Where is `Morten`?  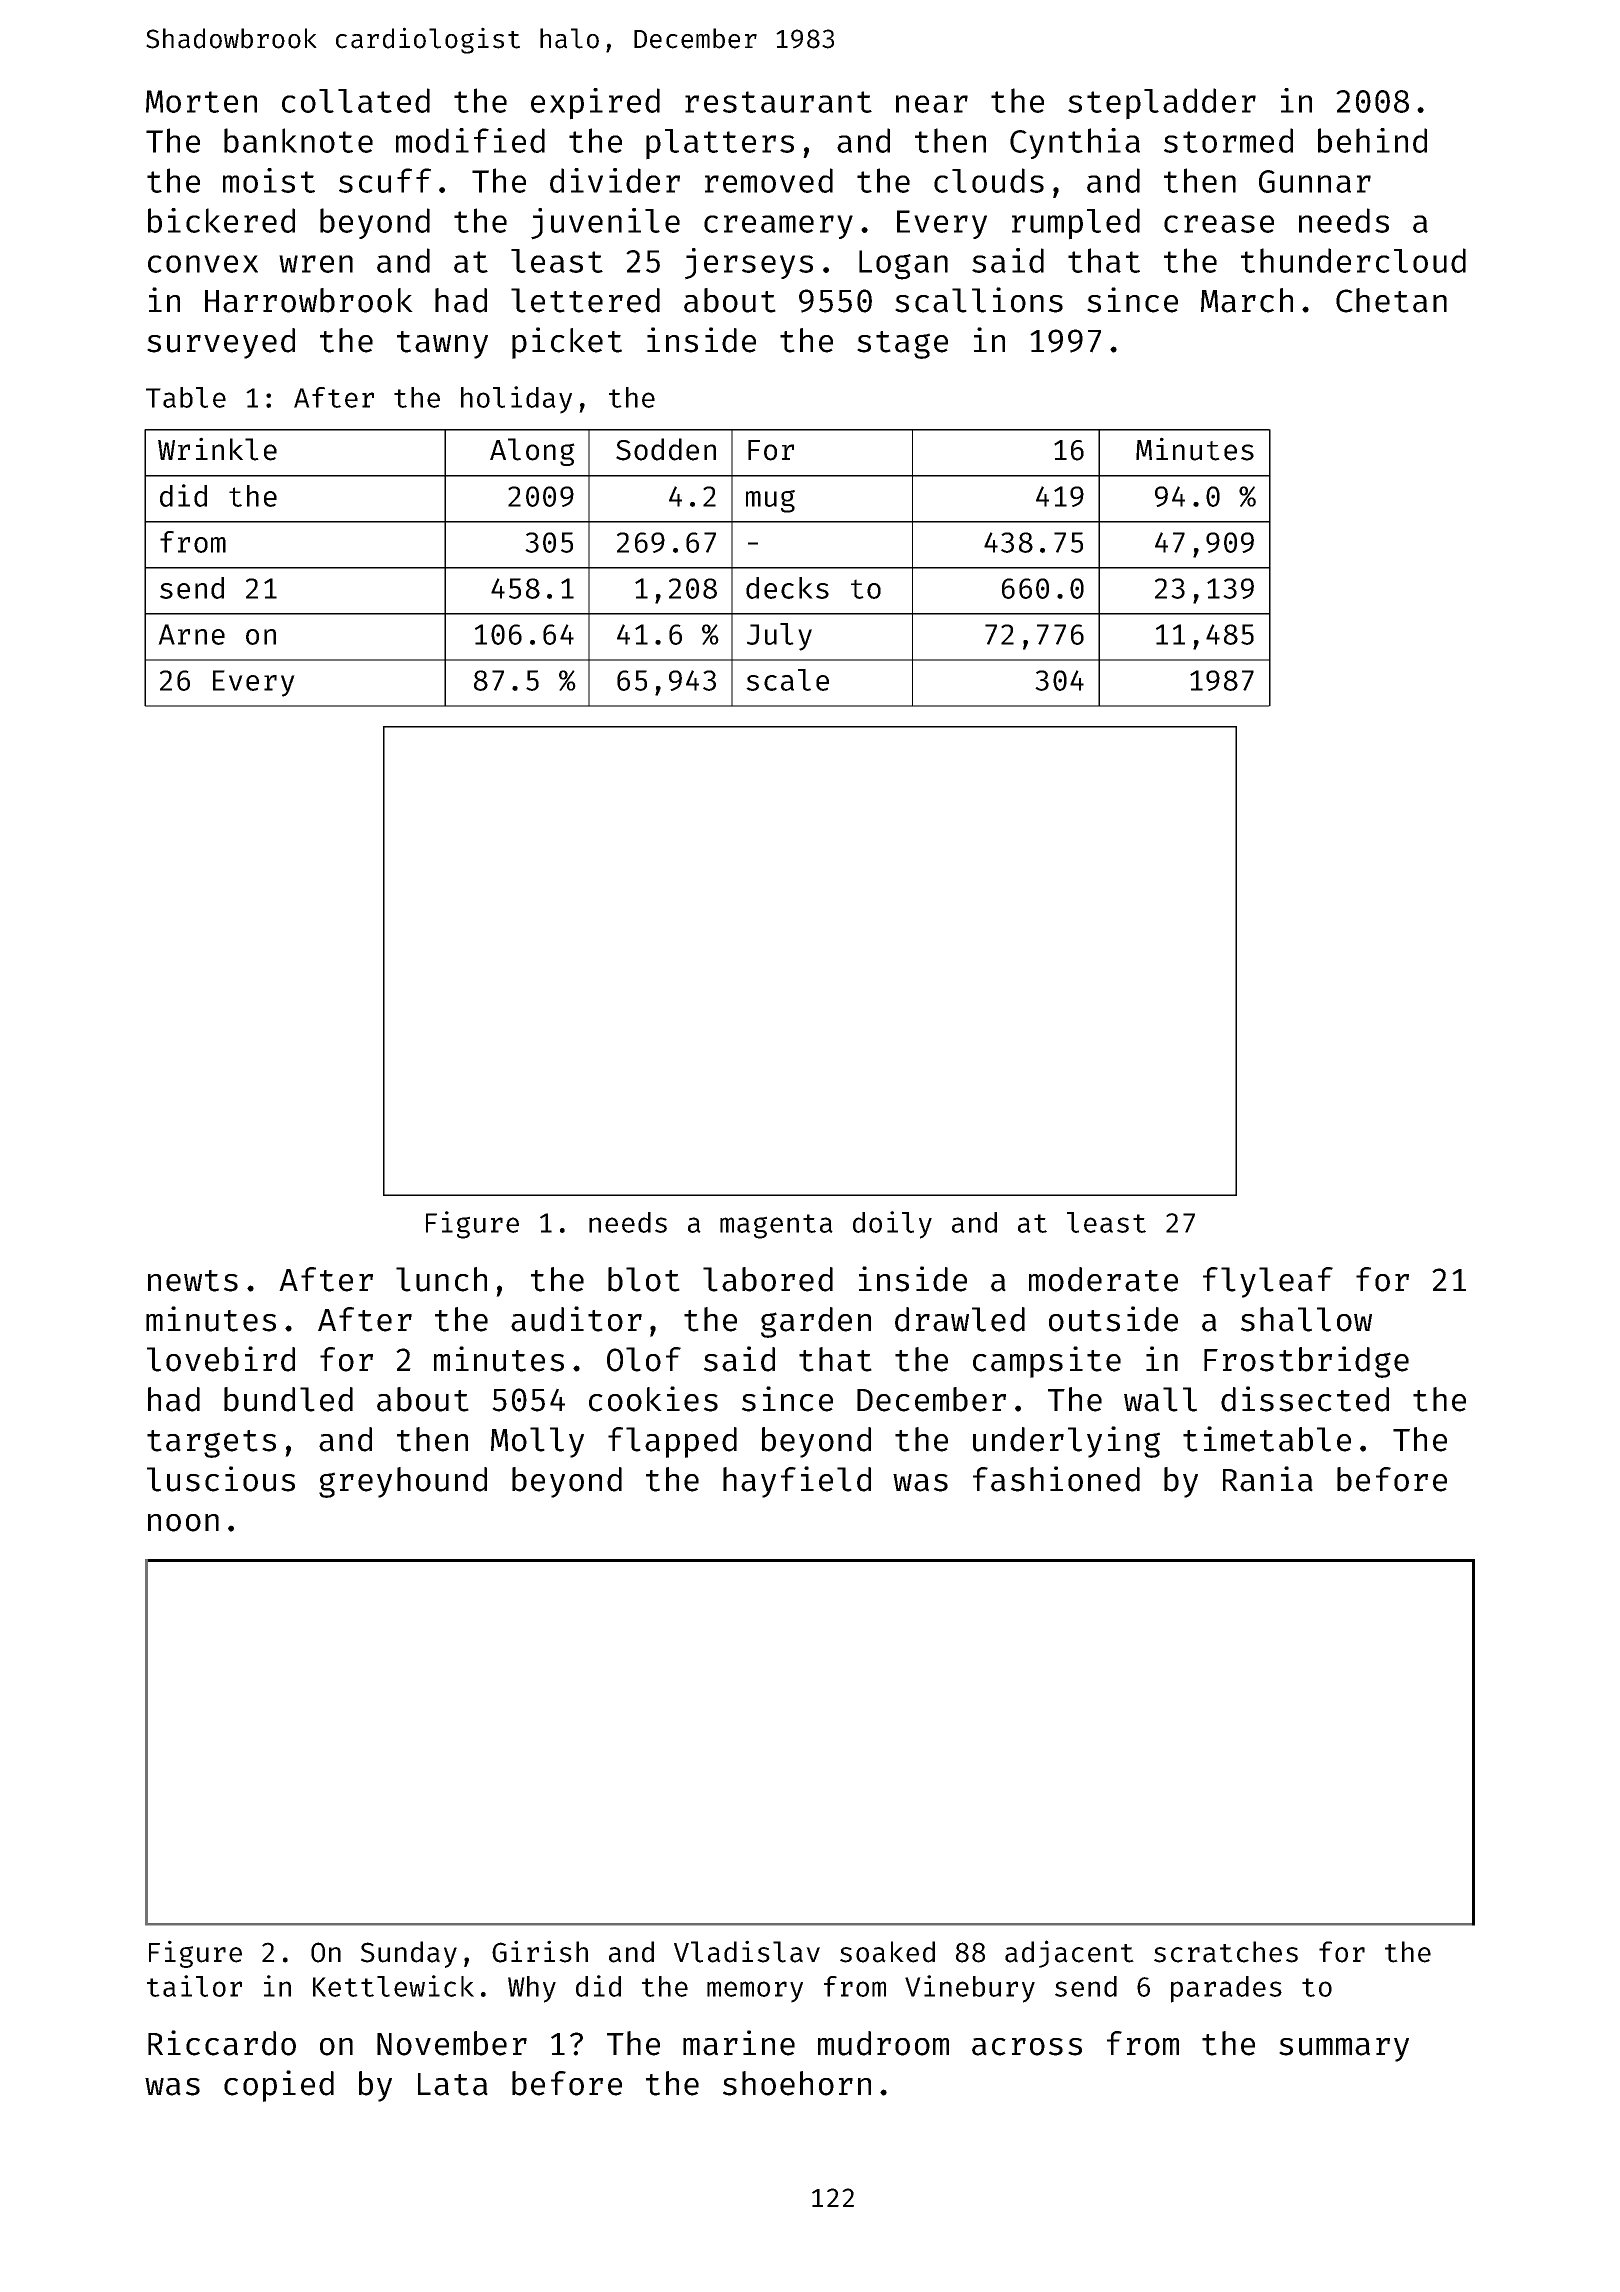 Morten is located at coordinates (201, 101).
